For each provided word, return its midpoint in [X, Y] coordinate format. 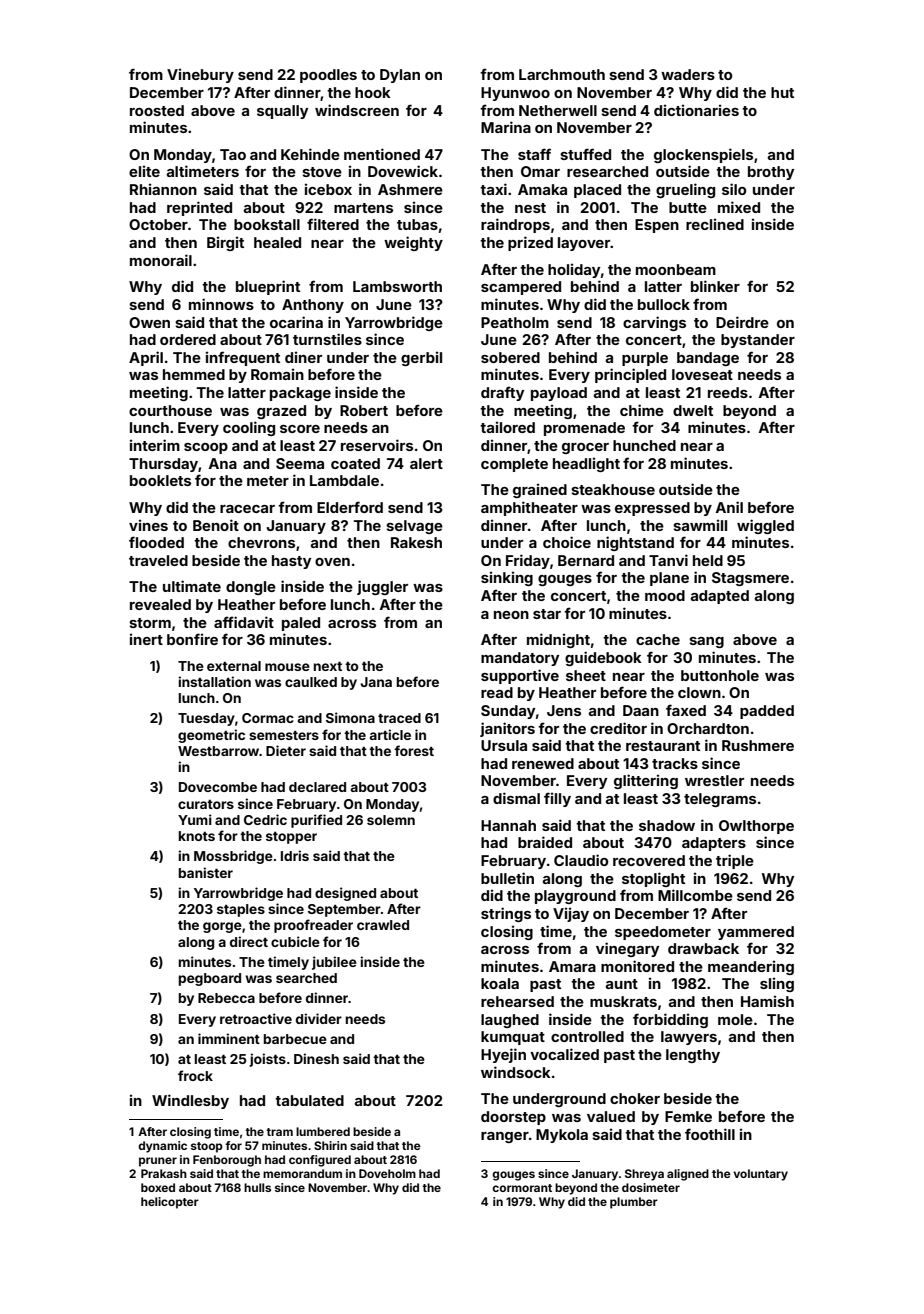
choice [567, 542]
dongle [251, 588]
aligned [688, 1175]
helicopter [170, 1203]
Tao [233, 154]
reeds [728, 392]
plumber [634, 1203]
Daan [641, 710]
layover [584, 244]
